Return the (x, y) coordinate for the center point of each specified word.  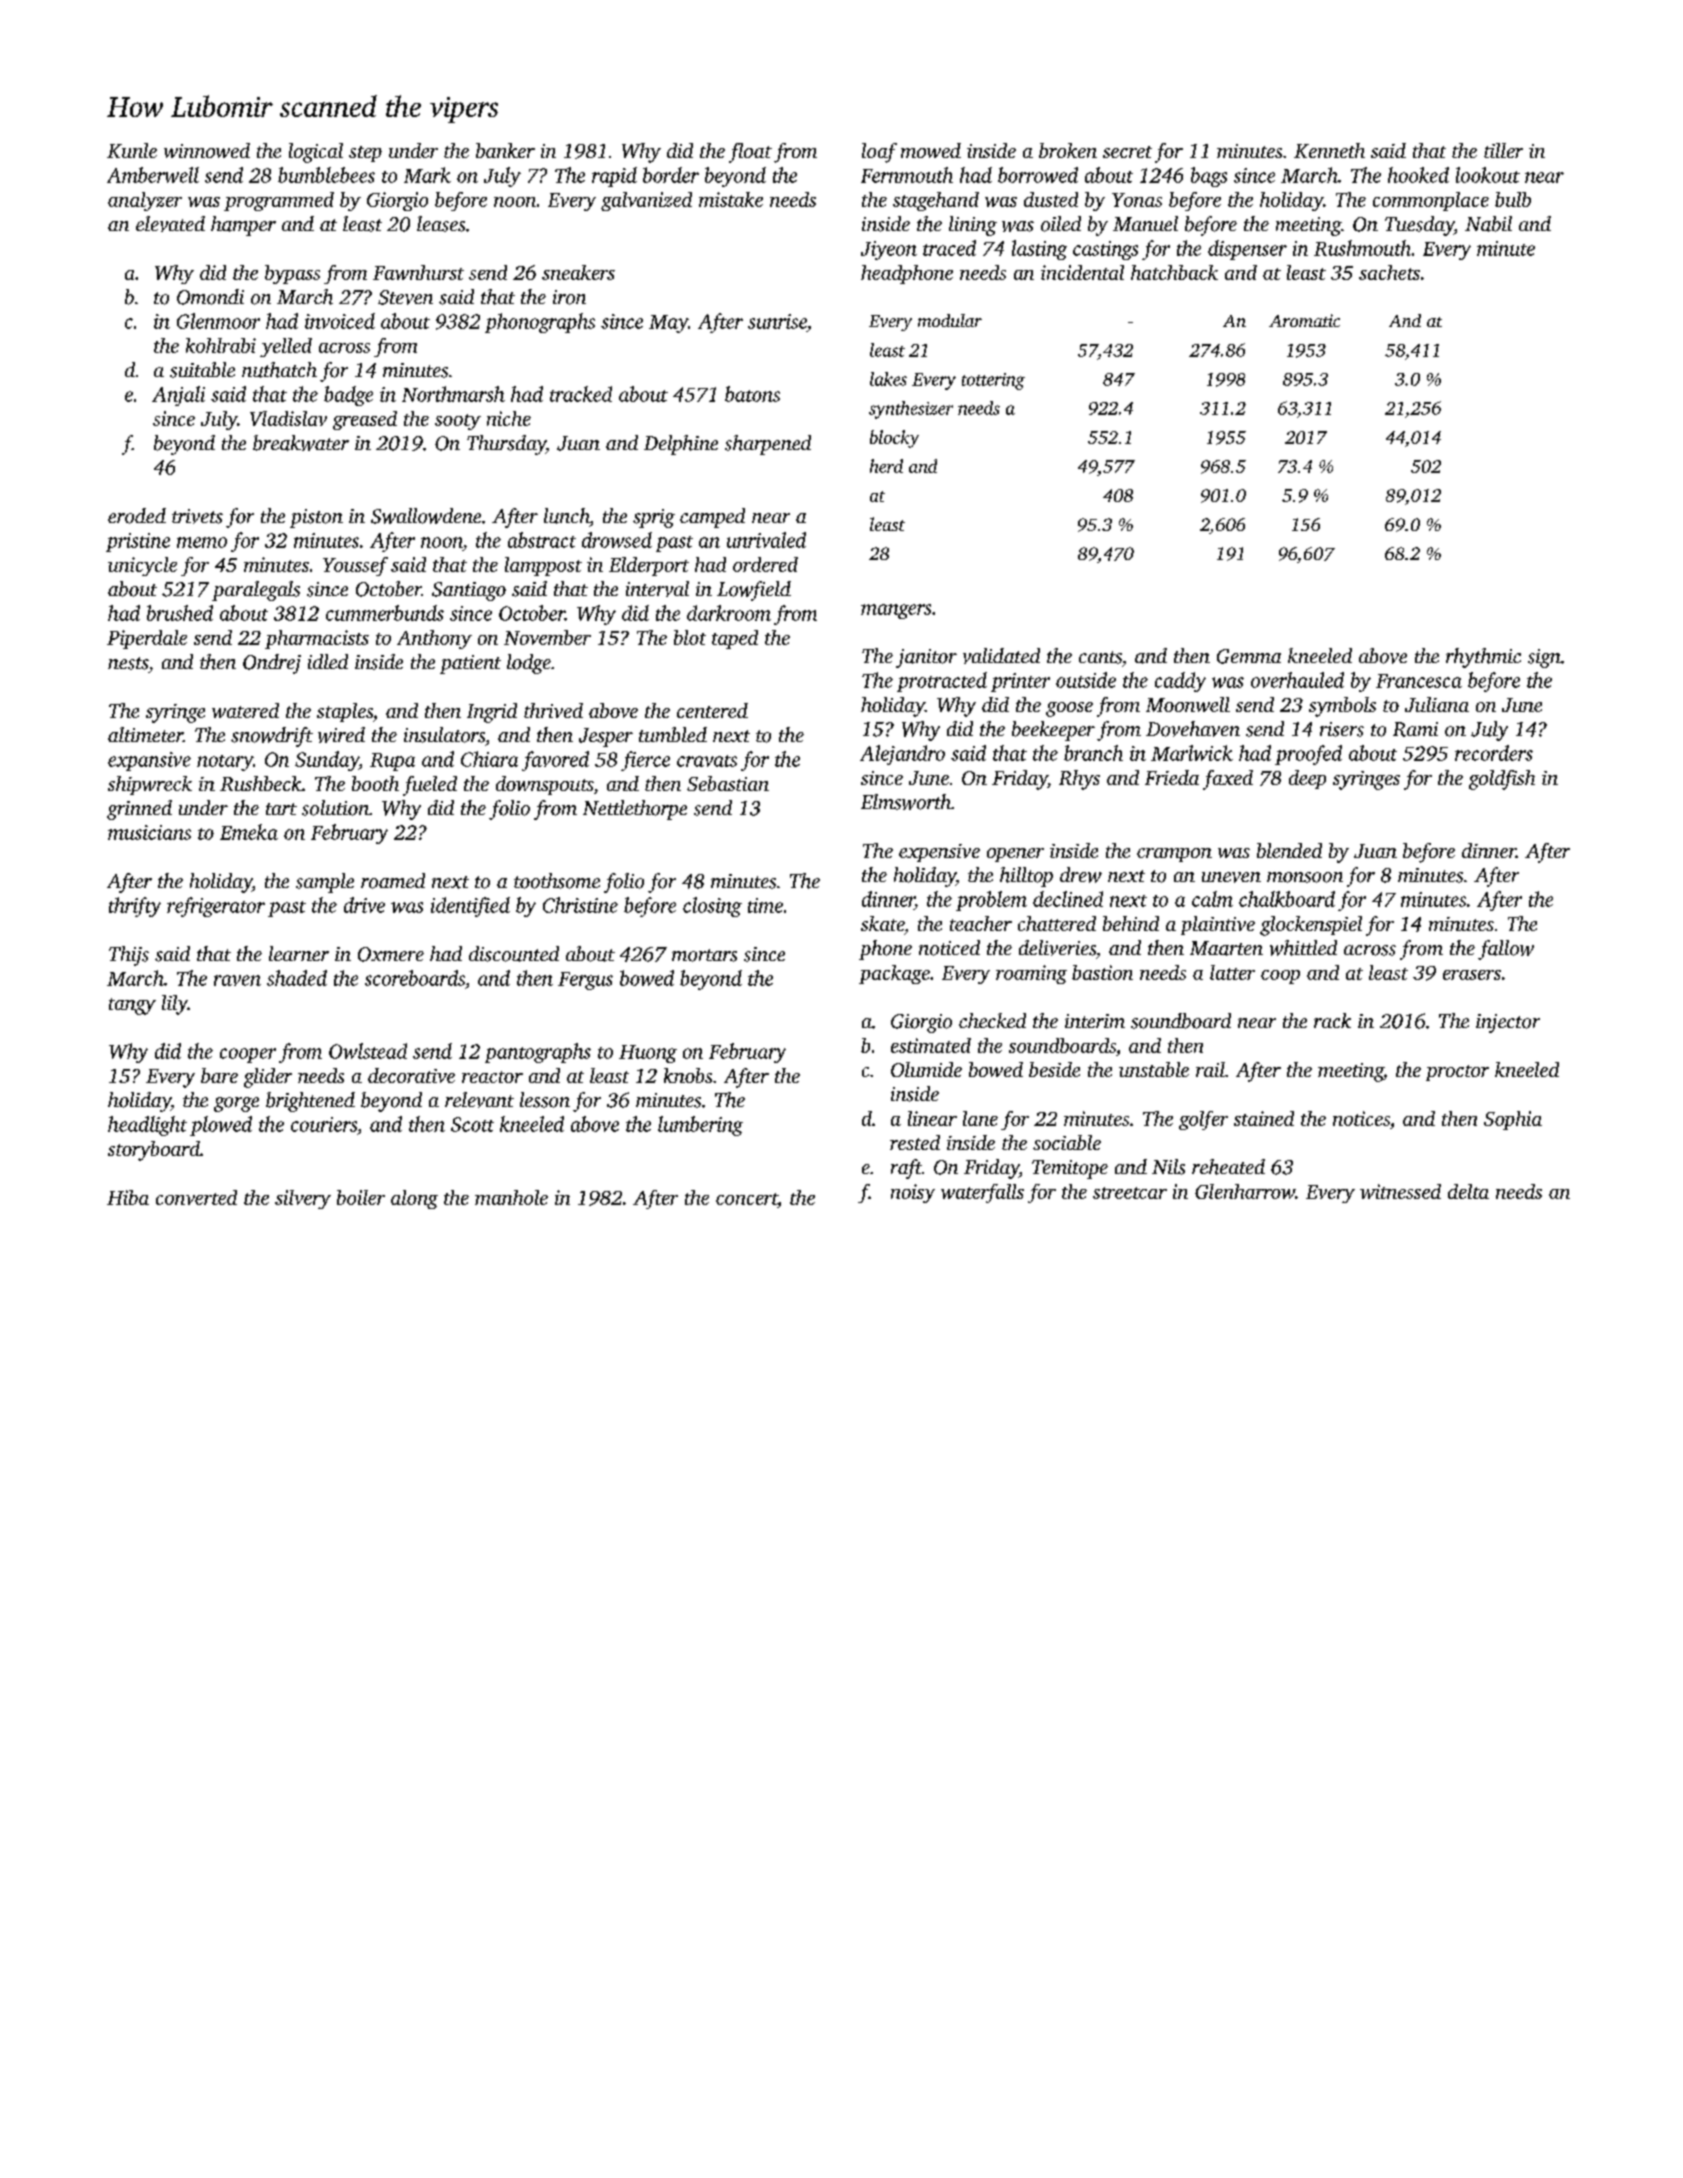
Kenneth (1329, 150)
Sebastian (728, 783)
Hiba (128, 1197)
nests (128, 663)
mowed (931, 150)
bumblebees (326, 175)
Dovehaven (1193, 729)
